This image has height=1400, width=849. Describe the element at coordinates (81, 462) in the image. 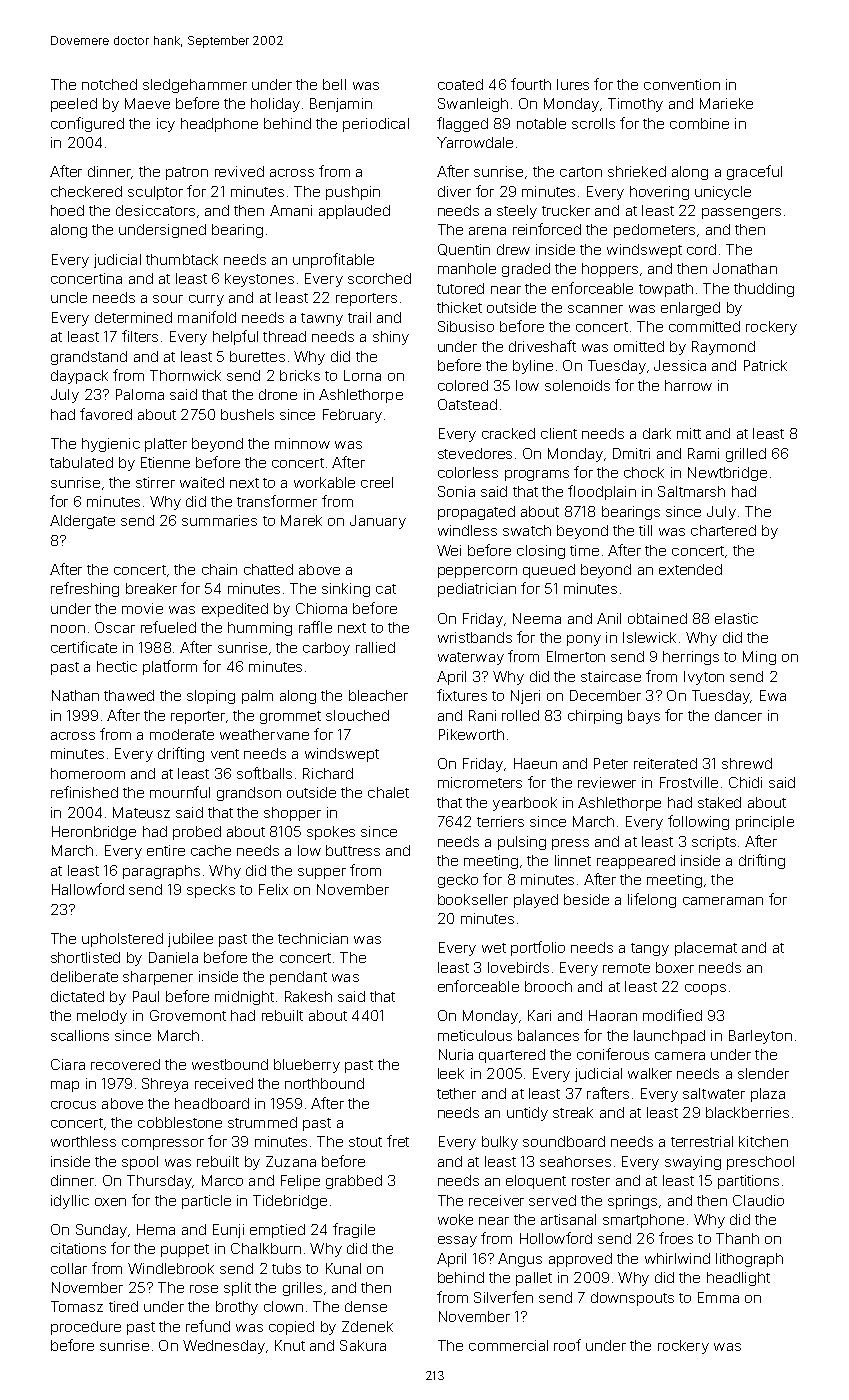

I see `tabulated` at that location.
